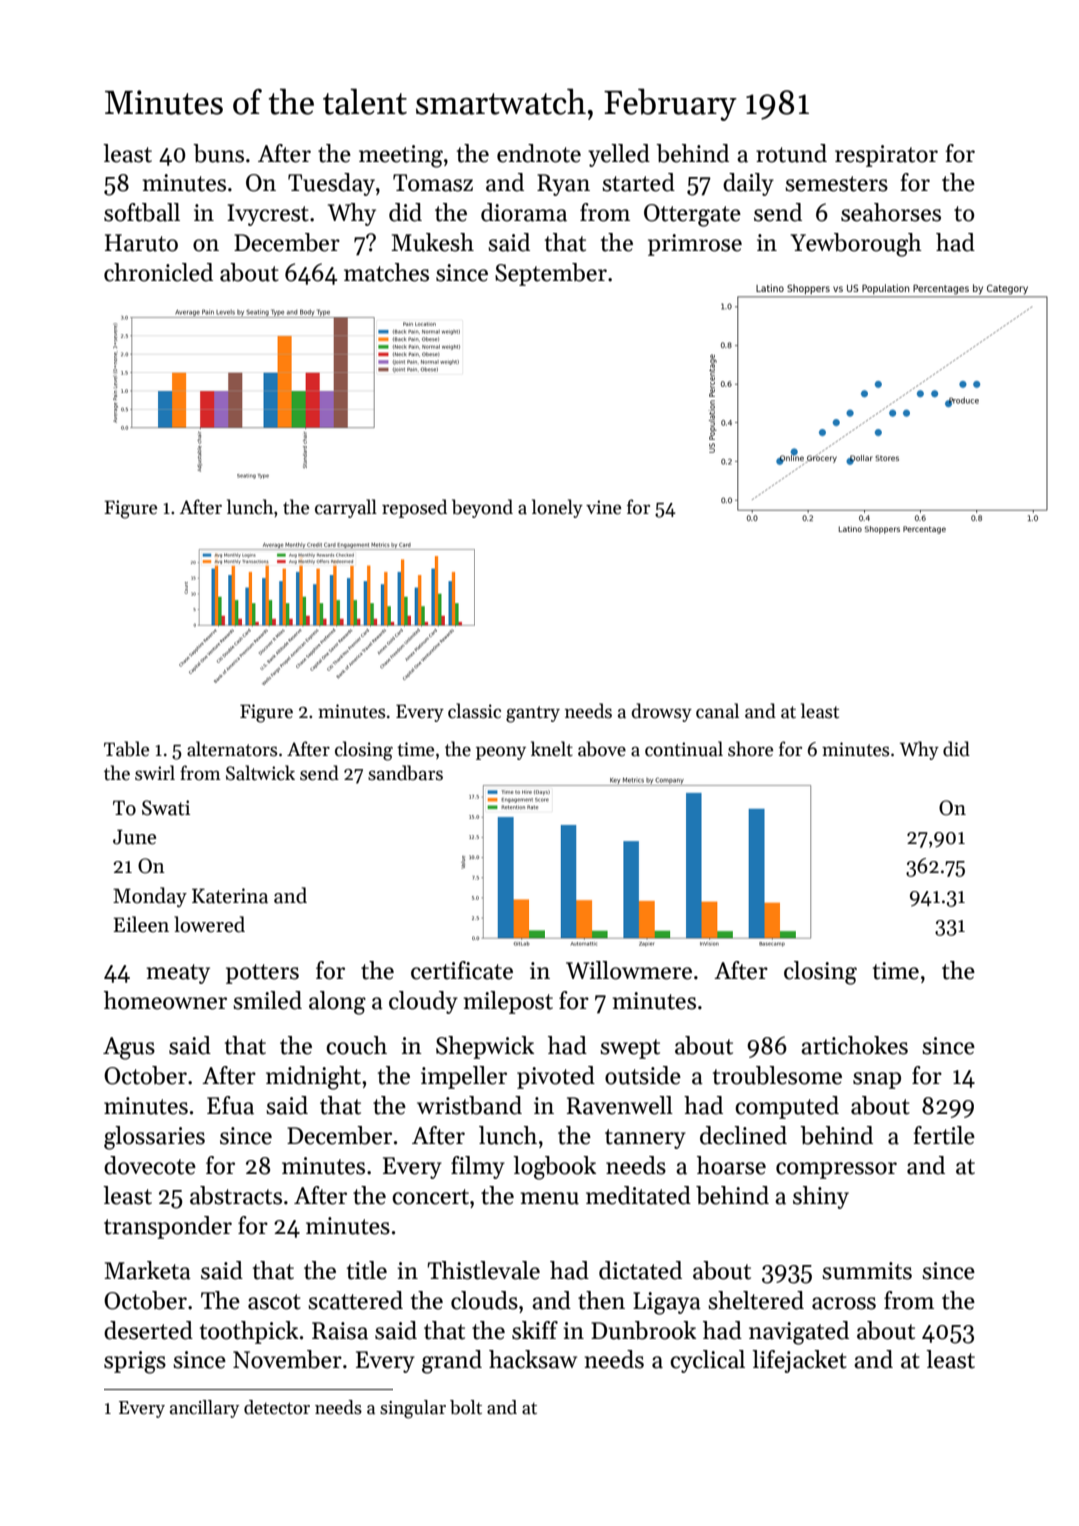 This screenshot has width=1079, height=1526. What do you see at coordinates (249, 1332) in the screenshot?
I see `toothpick` at bounding box center [249, 1332].
